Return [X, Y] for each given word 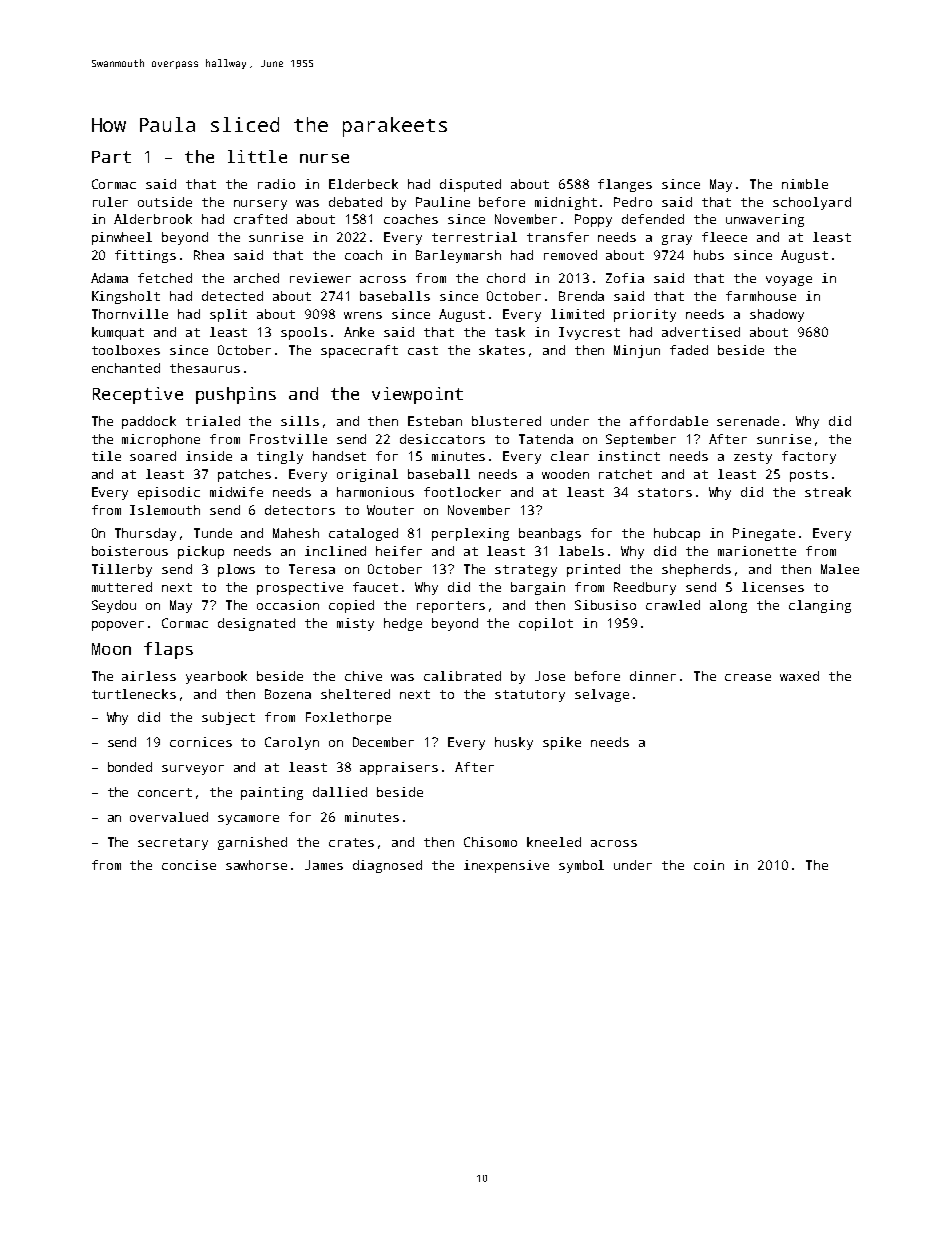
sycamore [248, 820]
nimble [805, 184]
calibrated [462, 676]
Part [111, 157]
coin [709, 865]
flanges [625, 185]
